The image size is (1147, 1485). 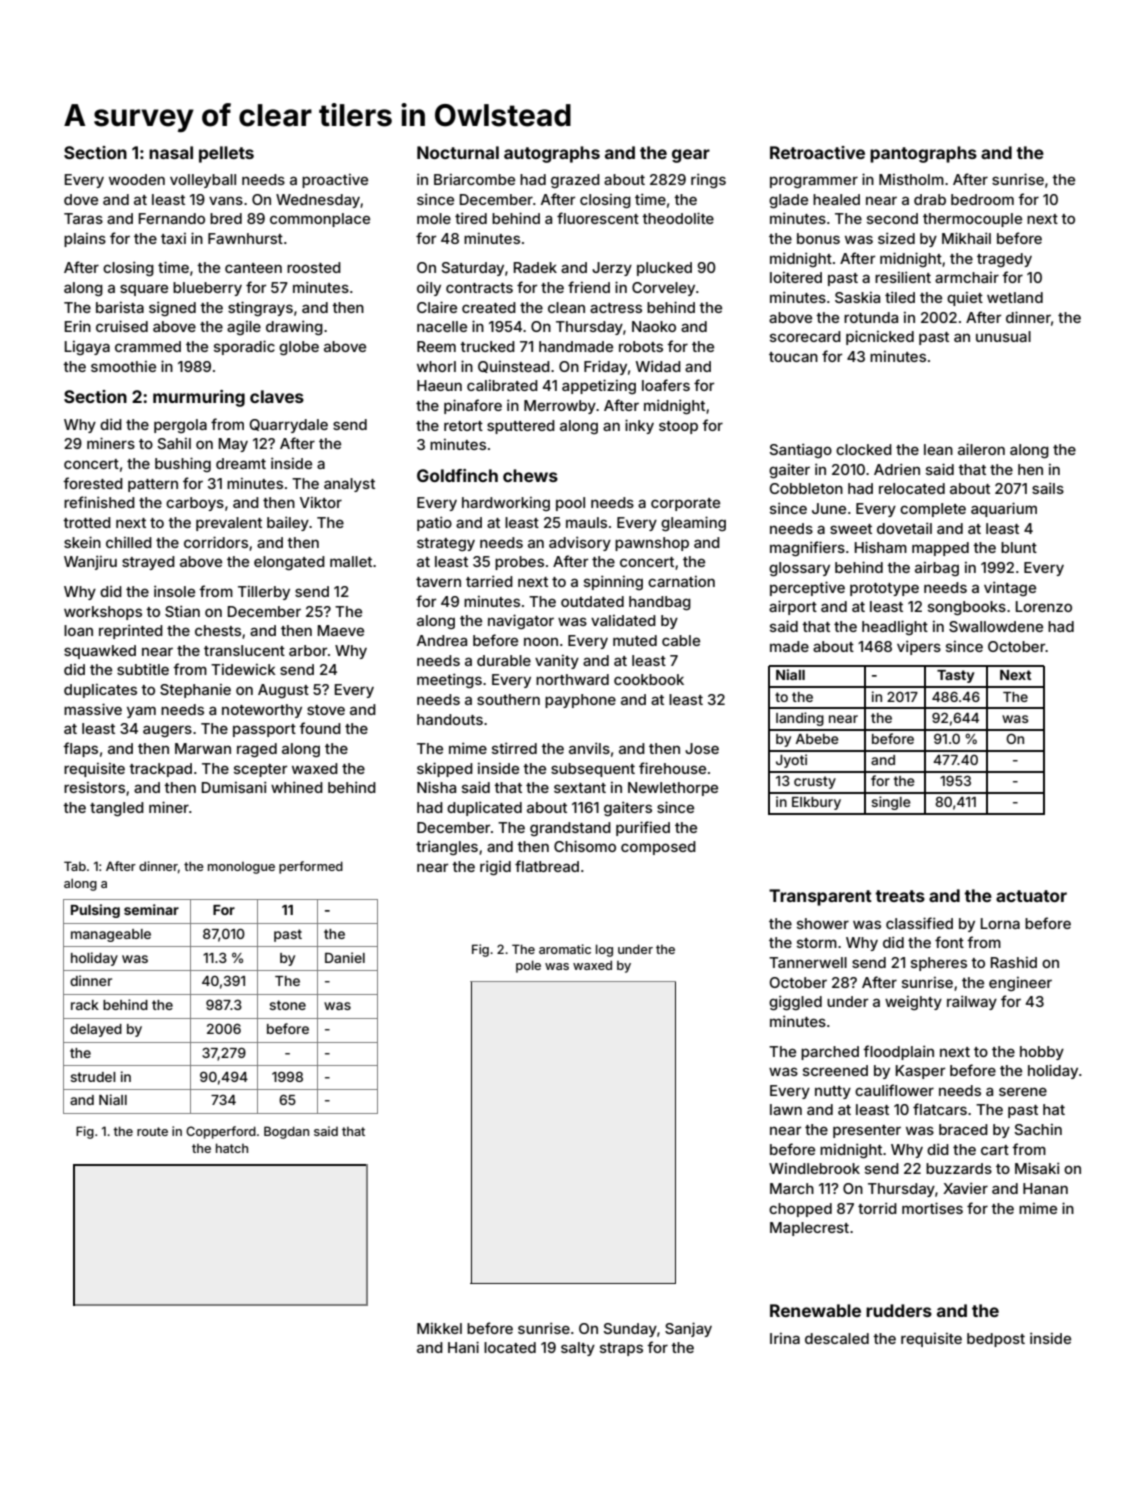 I want to click on tarried, so click(x=489, y=581).
